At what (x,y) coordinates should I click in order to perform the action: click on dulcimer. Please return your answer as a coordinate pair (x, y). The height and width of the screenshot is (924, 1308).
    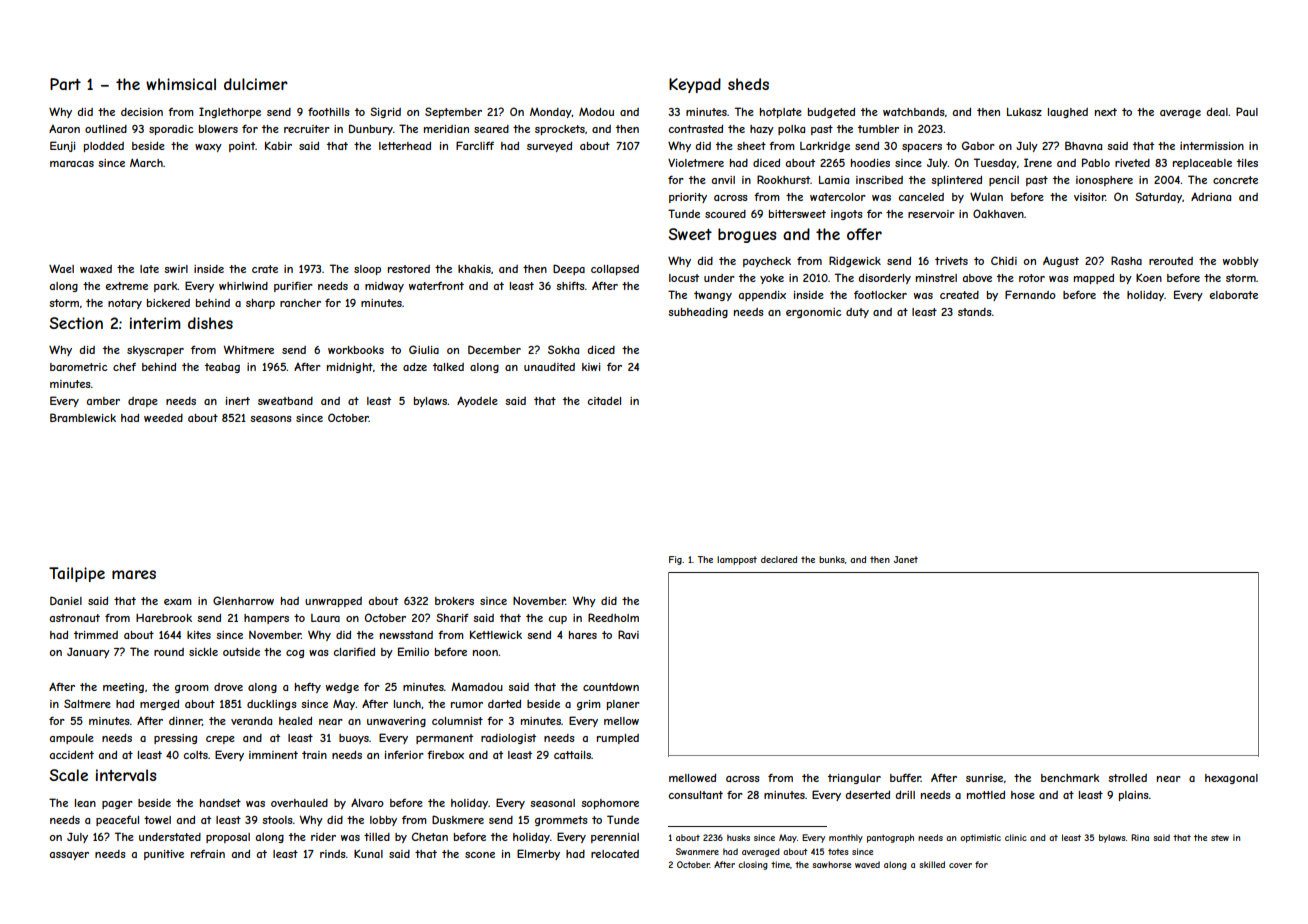
    Looking at the image, I should click on (256, 84).
